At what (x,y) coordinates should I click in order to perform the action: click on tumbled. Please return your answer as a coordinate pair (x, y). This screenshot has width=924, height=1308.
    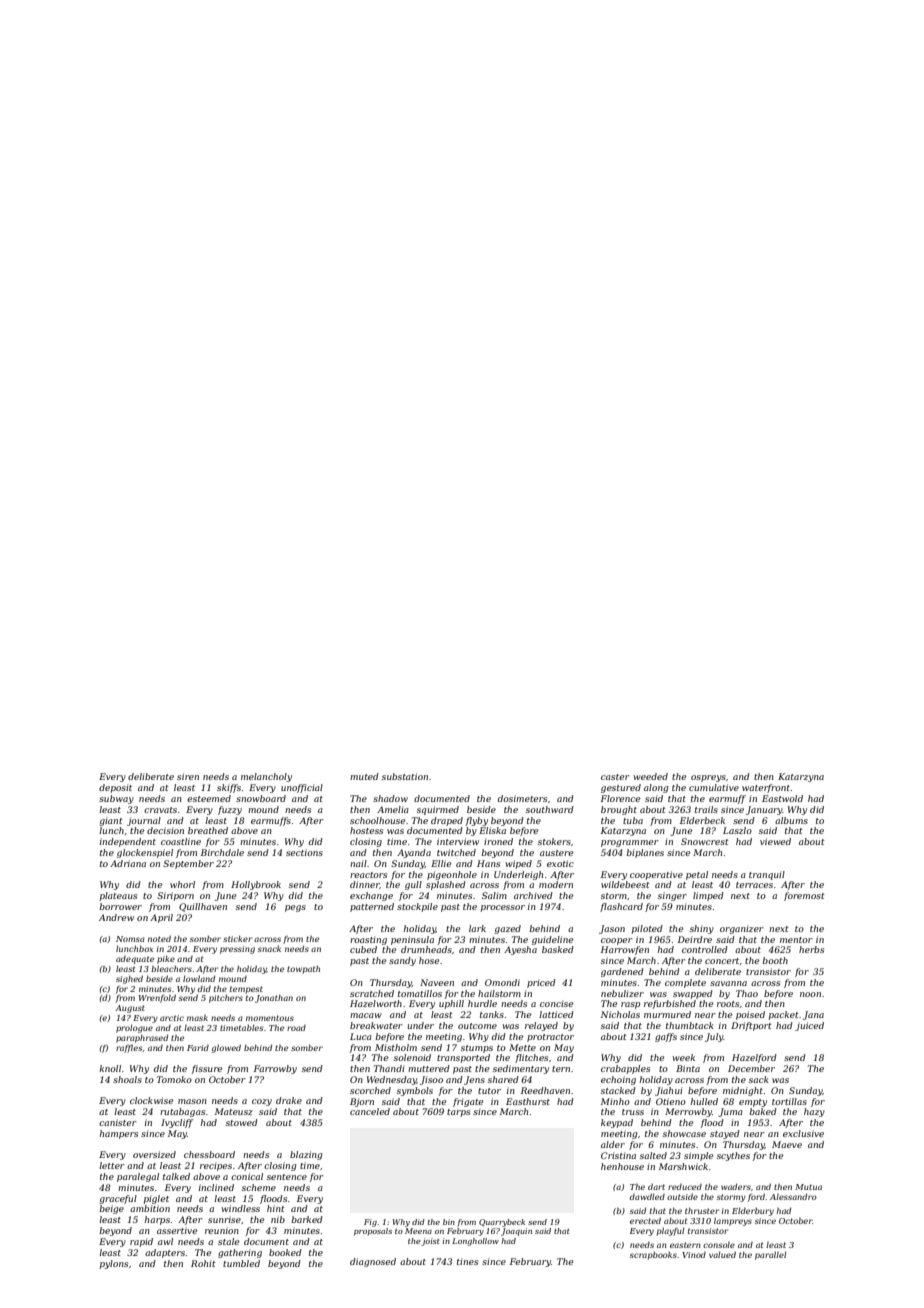
    Looking at the image, I should click on (241, 1263).
